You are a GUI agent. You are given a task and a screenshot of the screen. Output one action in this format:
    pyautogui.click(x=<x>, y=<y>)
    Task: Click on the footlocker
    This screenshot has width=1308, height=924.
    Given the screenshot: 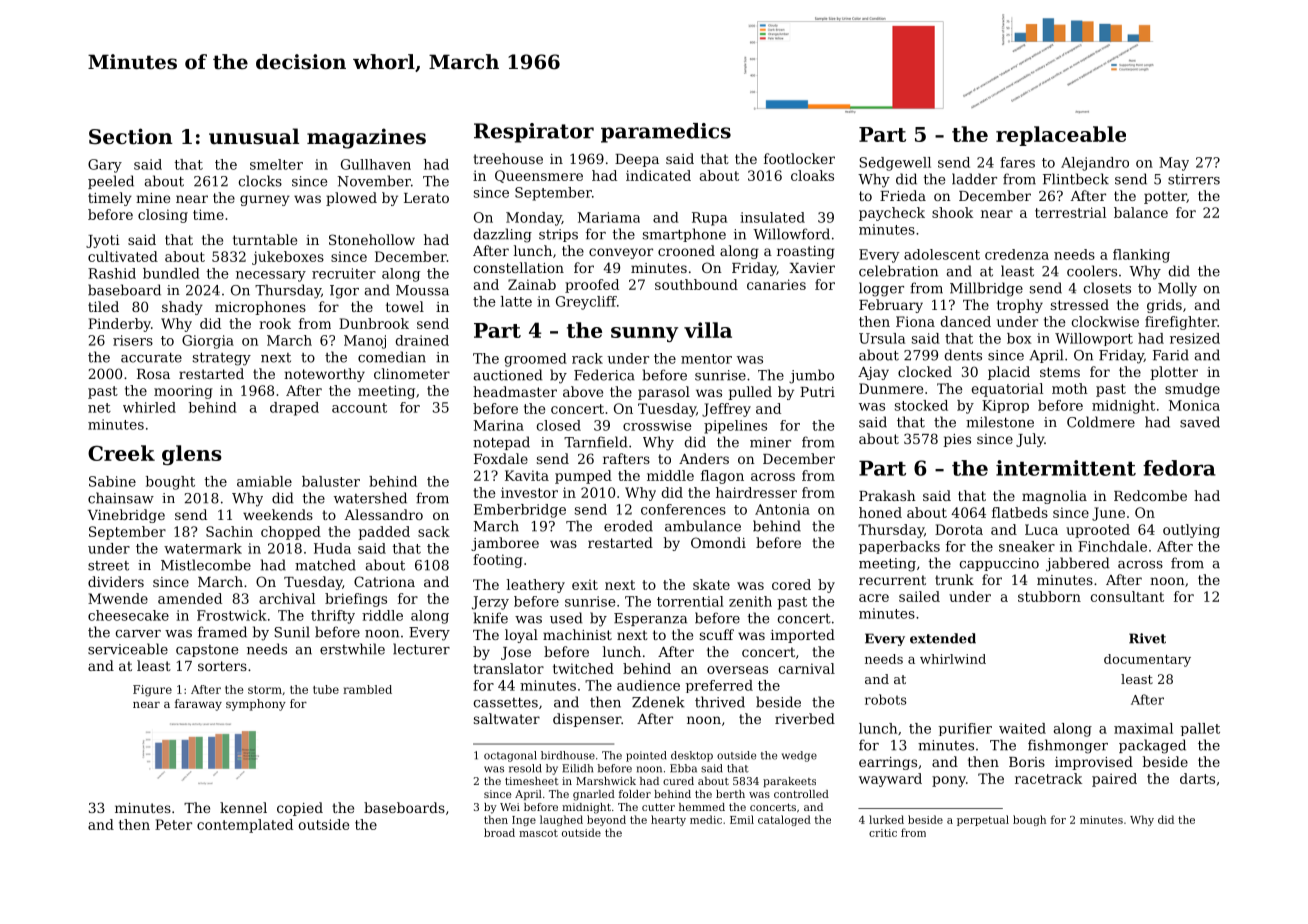 What is the action you would take?
    pyautogui.click(x=799, y=158)
